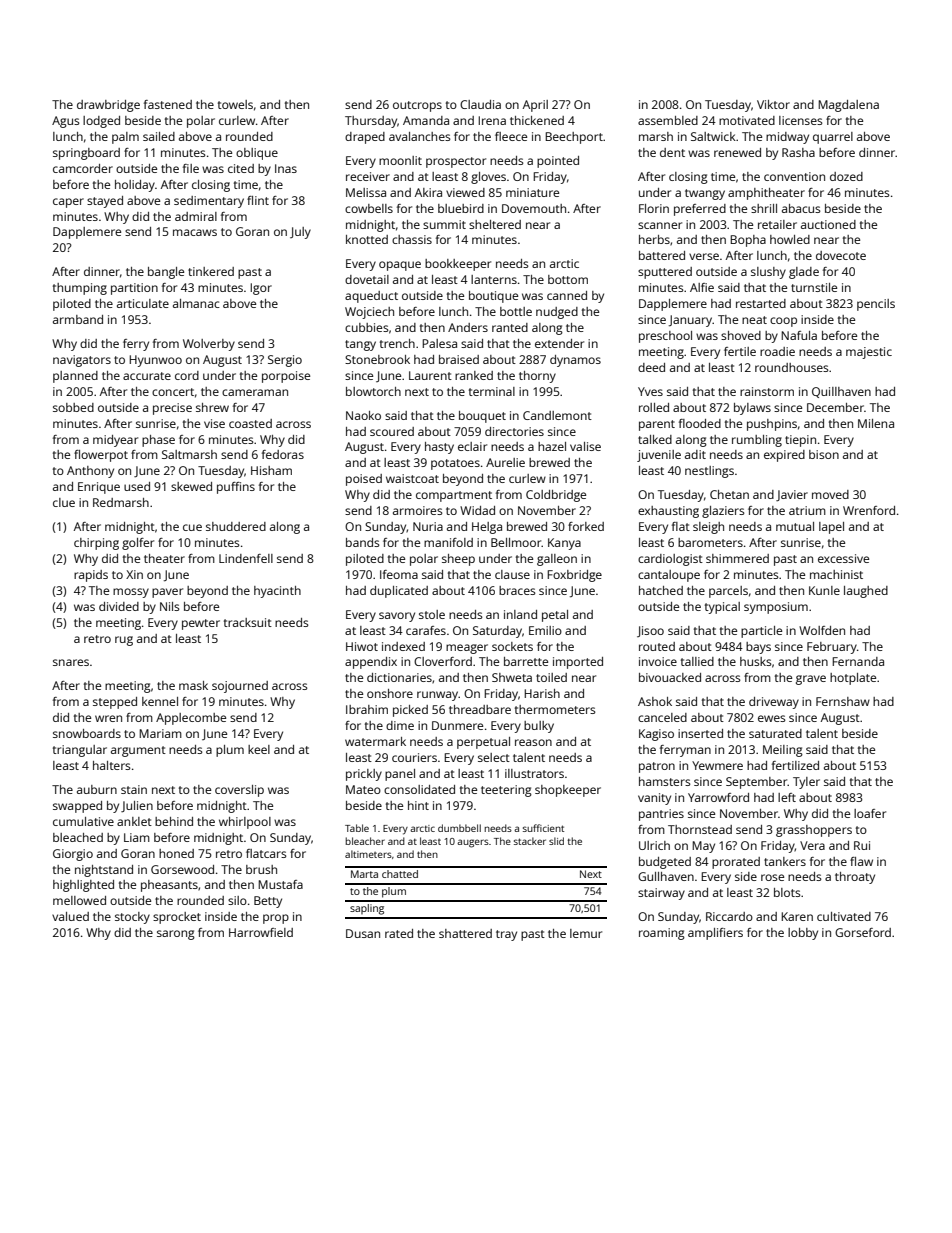  Describe the element at coordinates (552, 446) in the screenshot. I see `hazel` at that location.
